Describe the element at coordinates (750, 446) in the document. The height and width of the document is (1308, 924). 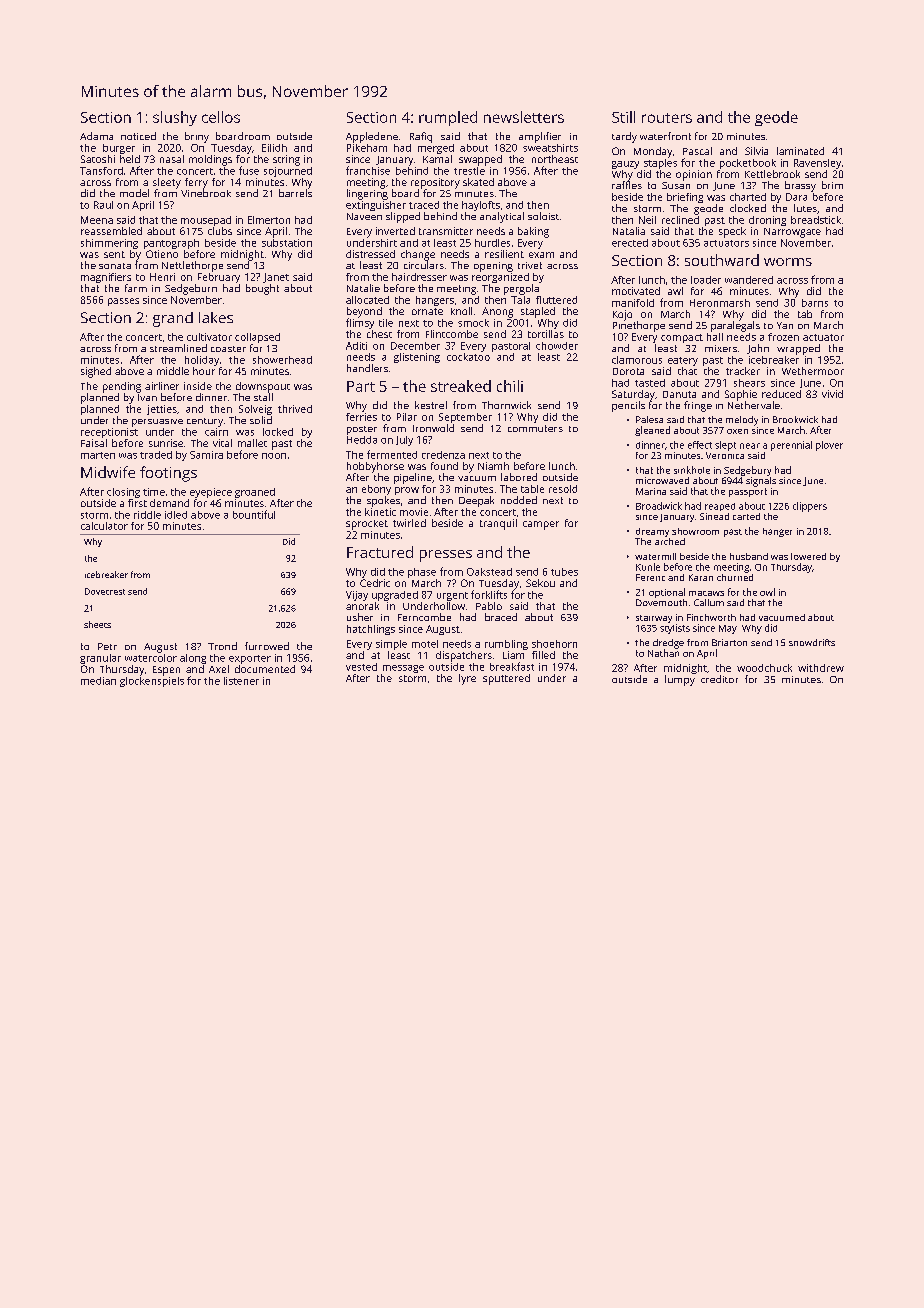
I see `near` at that location.
